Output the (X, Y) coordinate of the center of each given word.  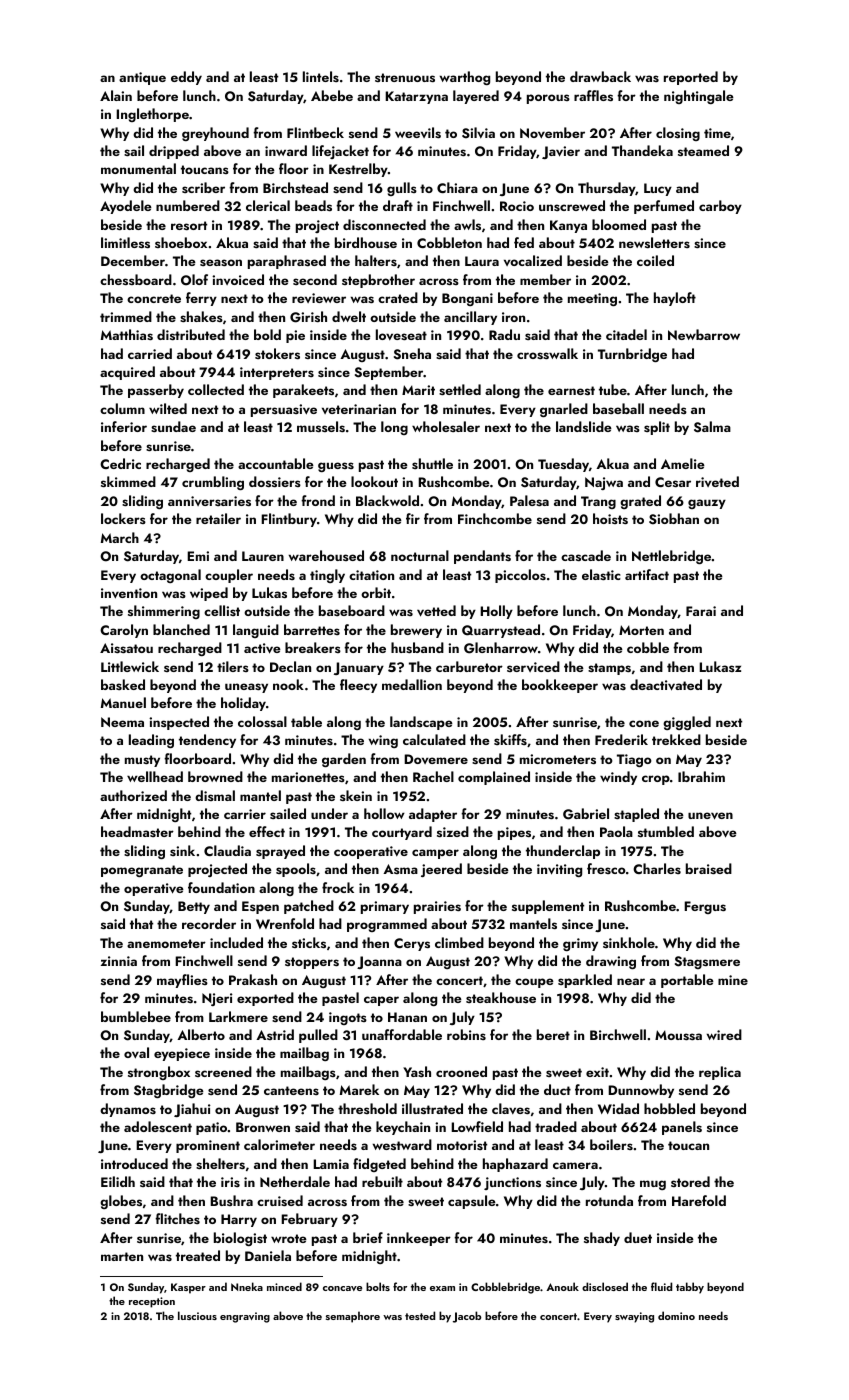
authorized (133, 795)
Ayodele (126, 207)
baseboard (352, 610)
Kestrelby (358, 170)
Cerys (412, 944)
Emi (198, 556)
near (631, 981)
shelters (220, 1163)
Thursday (607, 189)
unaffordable (402, 1034)
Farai (701, 611)
